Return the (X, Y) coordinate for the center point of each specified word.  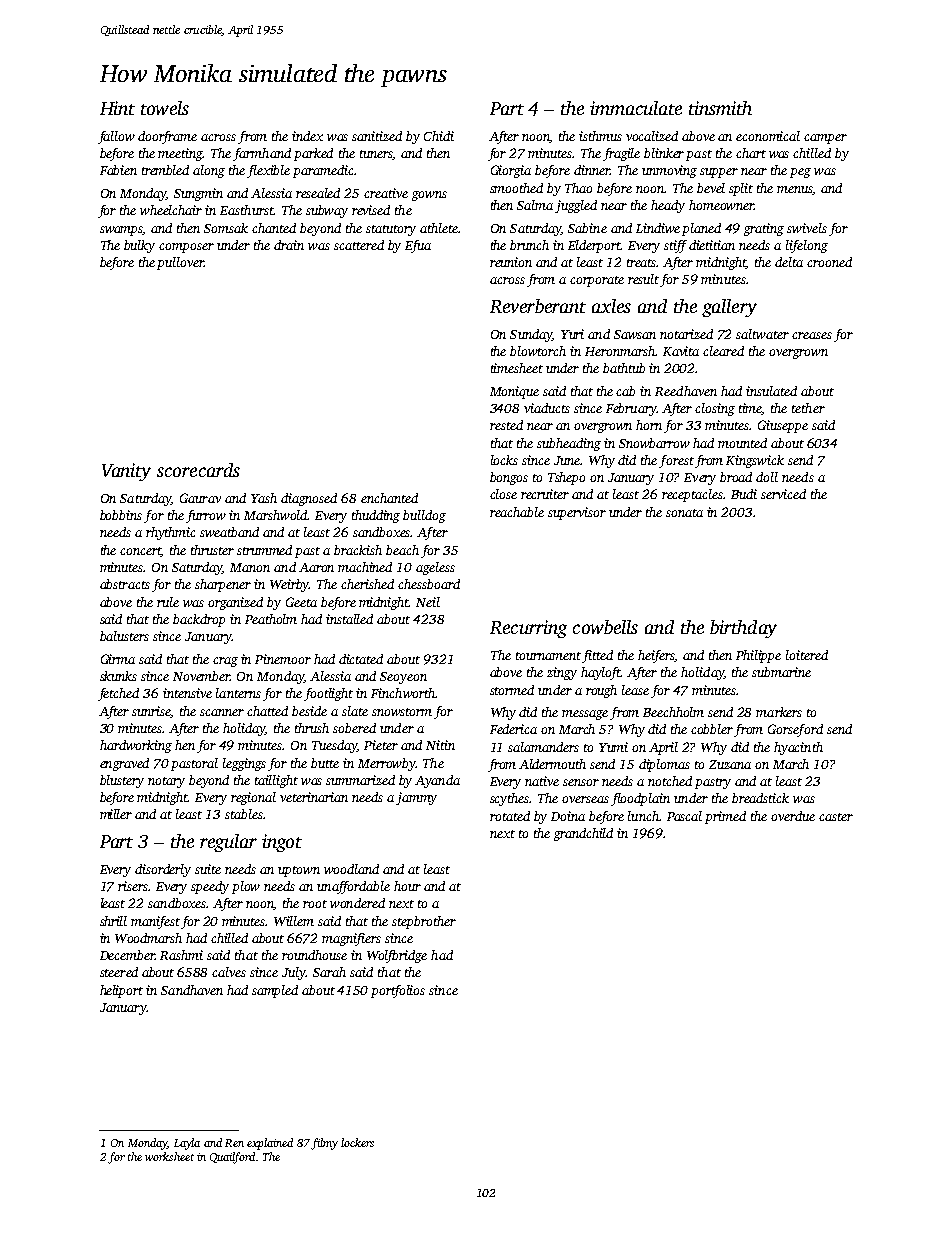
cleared (723, 351)
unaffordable (353, 887)
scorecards (198, 470)
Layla (187, 1144)
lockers (357, 1142)
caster (836, 817)
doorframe (167, 137)
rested (506, 425)
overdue (793, 816)
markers (779, 712)
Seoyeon (403, 678)
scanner (222, 712)
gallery (729, 308)
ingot (282, 843)
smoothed (516, 188)
